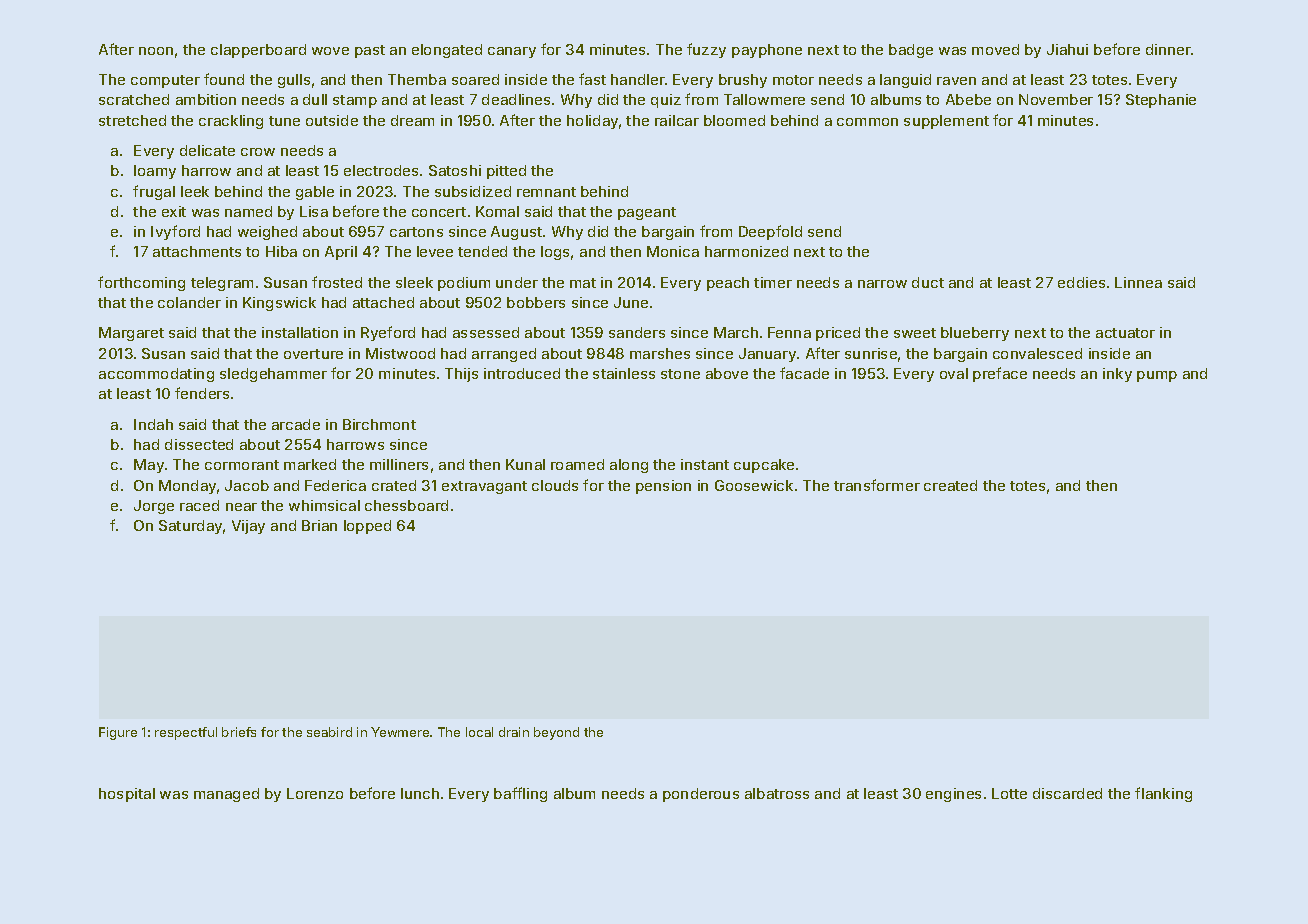 This document has height=924, width=1308. I want to click on Vijay, so click(248, 527).
